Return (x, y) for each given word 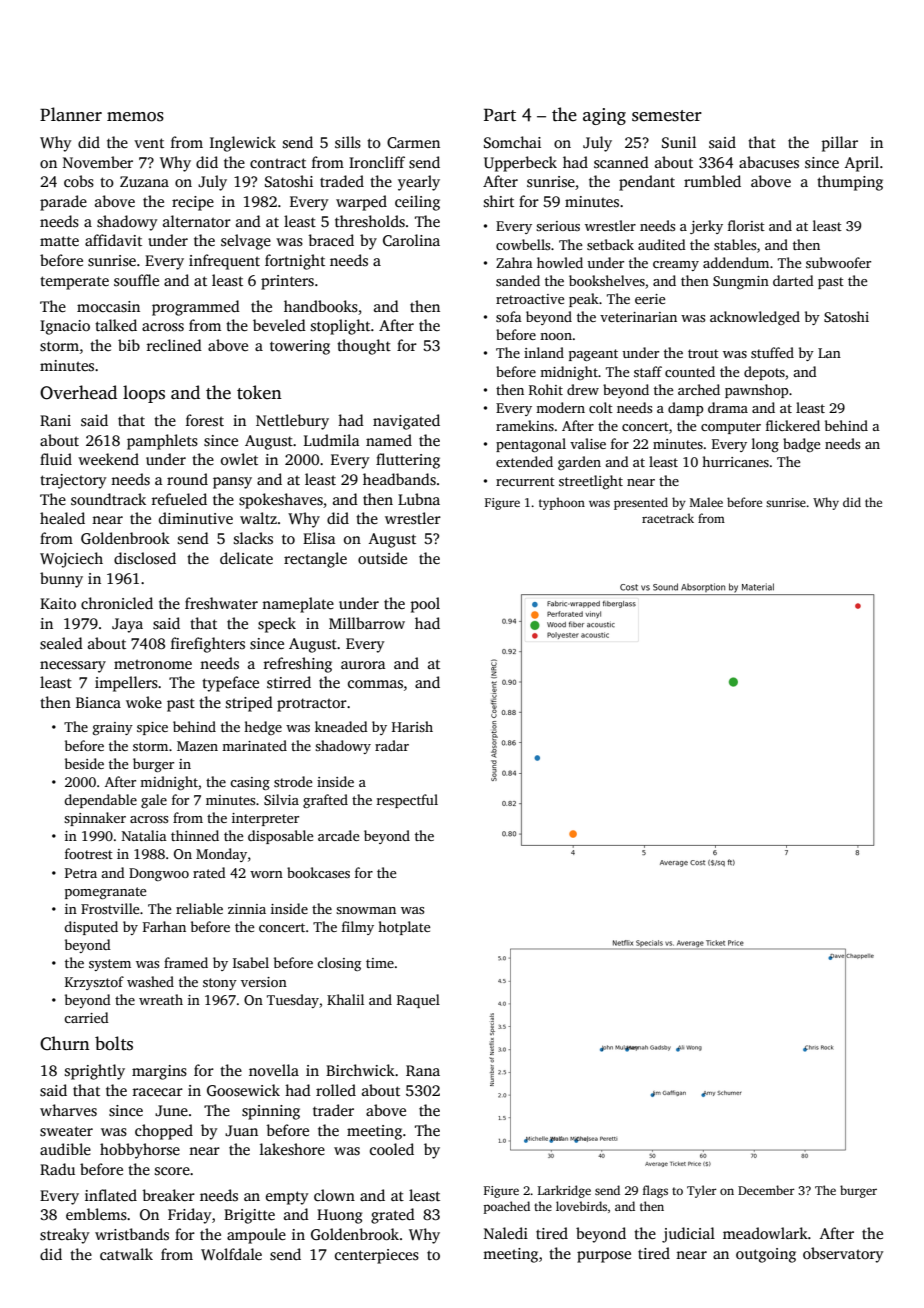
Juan (241, 1130)
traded (342, 181)
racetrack (668, 518)
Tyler (702, 1191)
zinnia (247, 909)
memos (135, 117)
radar (392, 745)
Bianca (98, 702)
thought (364, 347)
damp (686, 409)
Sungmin (741, 282)
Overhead (78, 392)
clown (334, 1195)
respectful (407, 801)
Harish (412, 726)
